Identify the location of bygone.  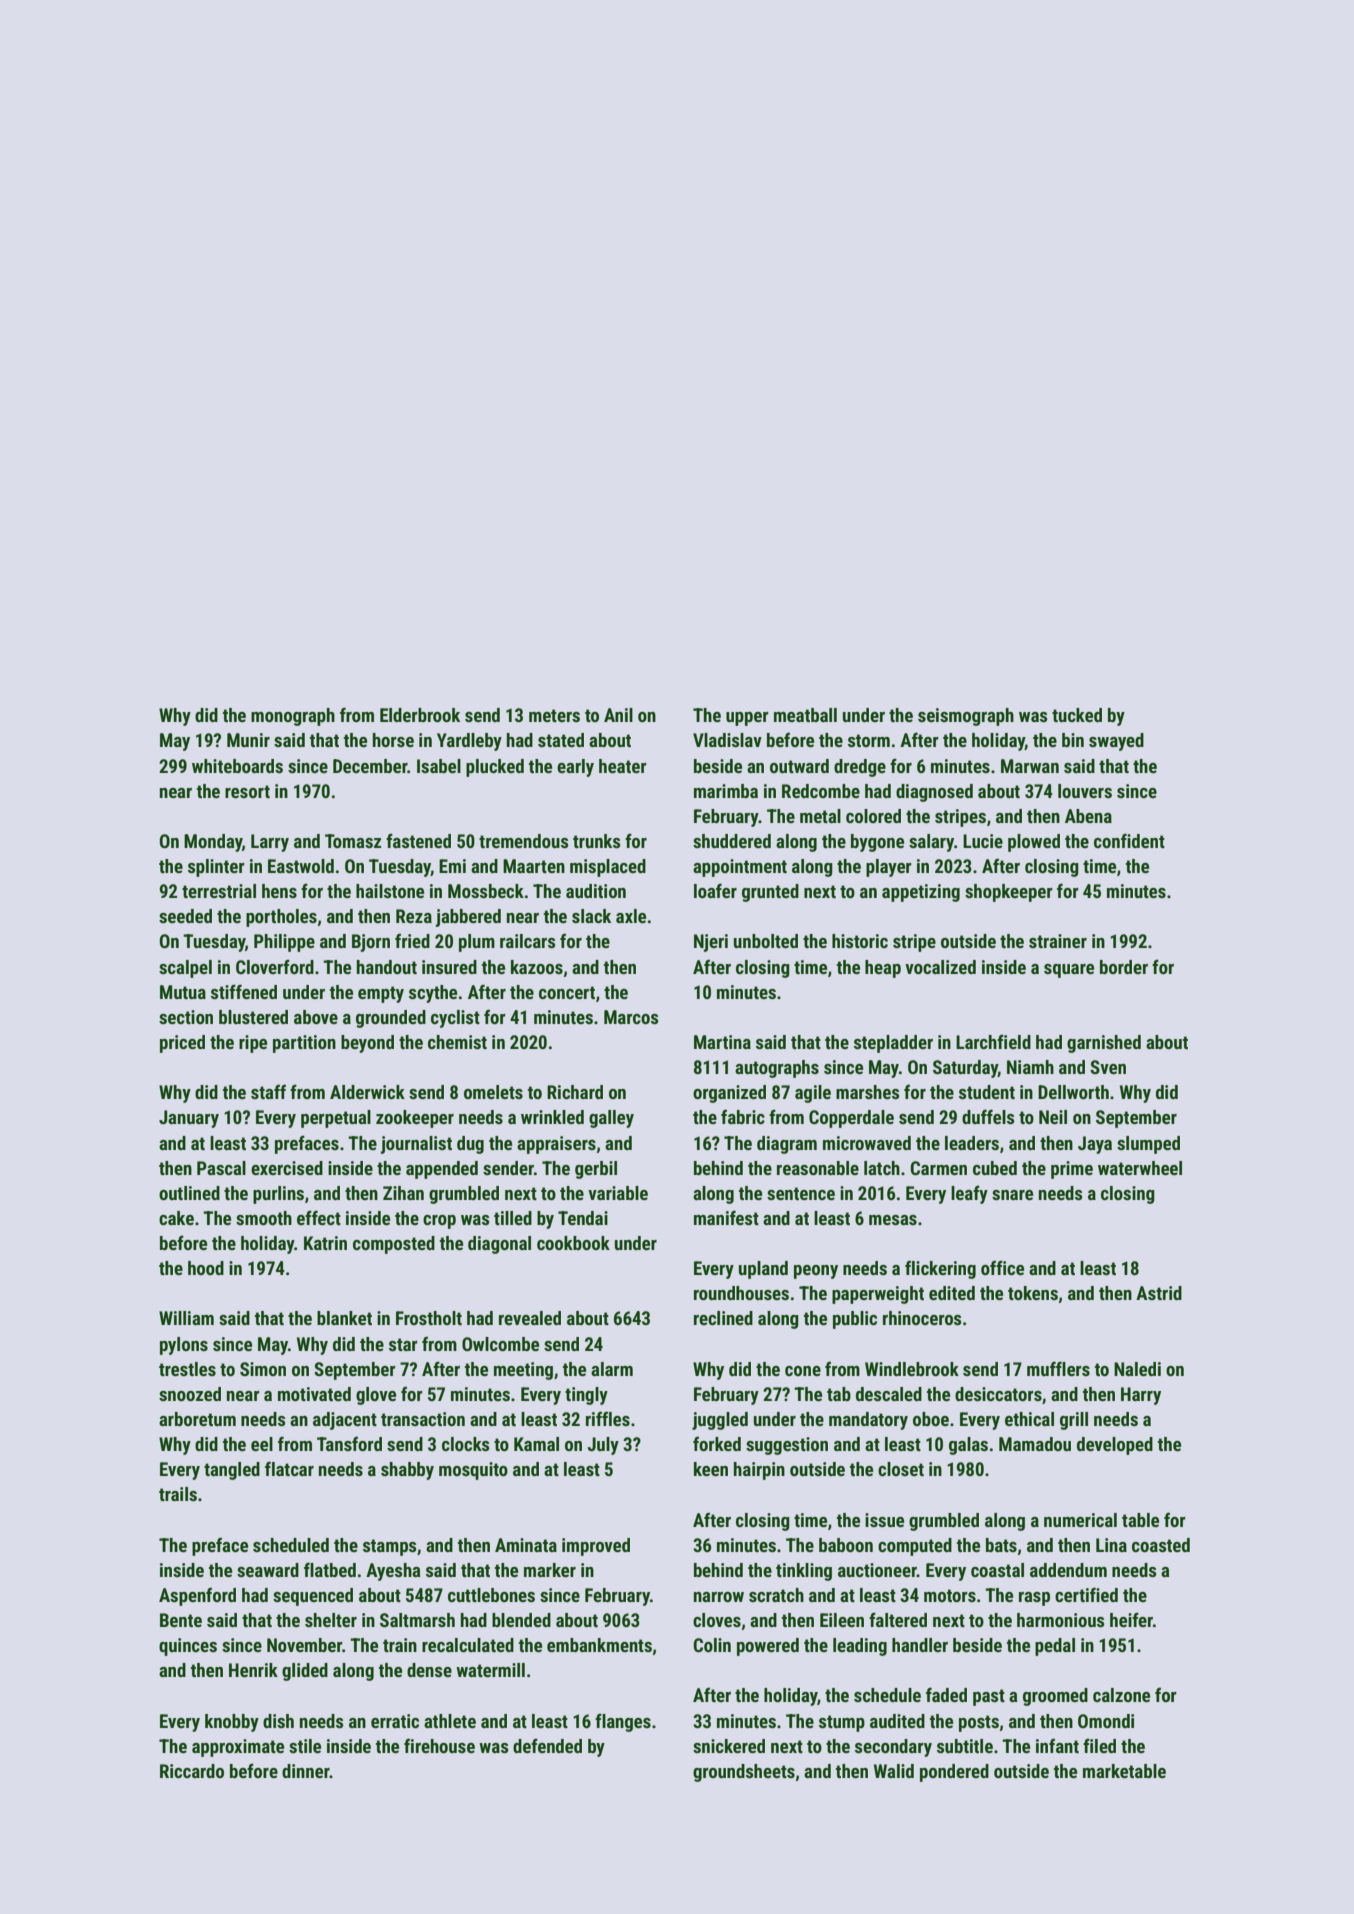
(877, 843).
